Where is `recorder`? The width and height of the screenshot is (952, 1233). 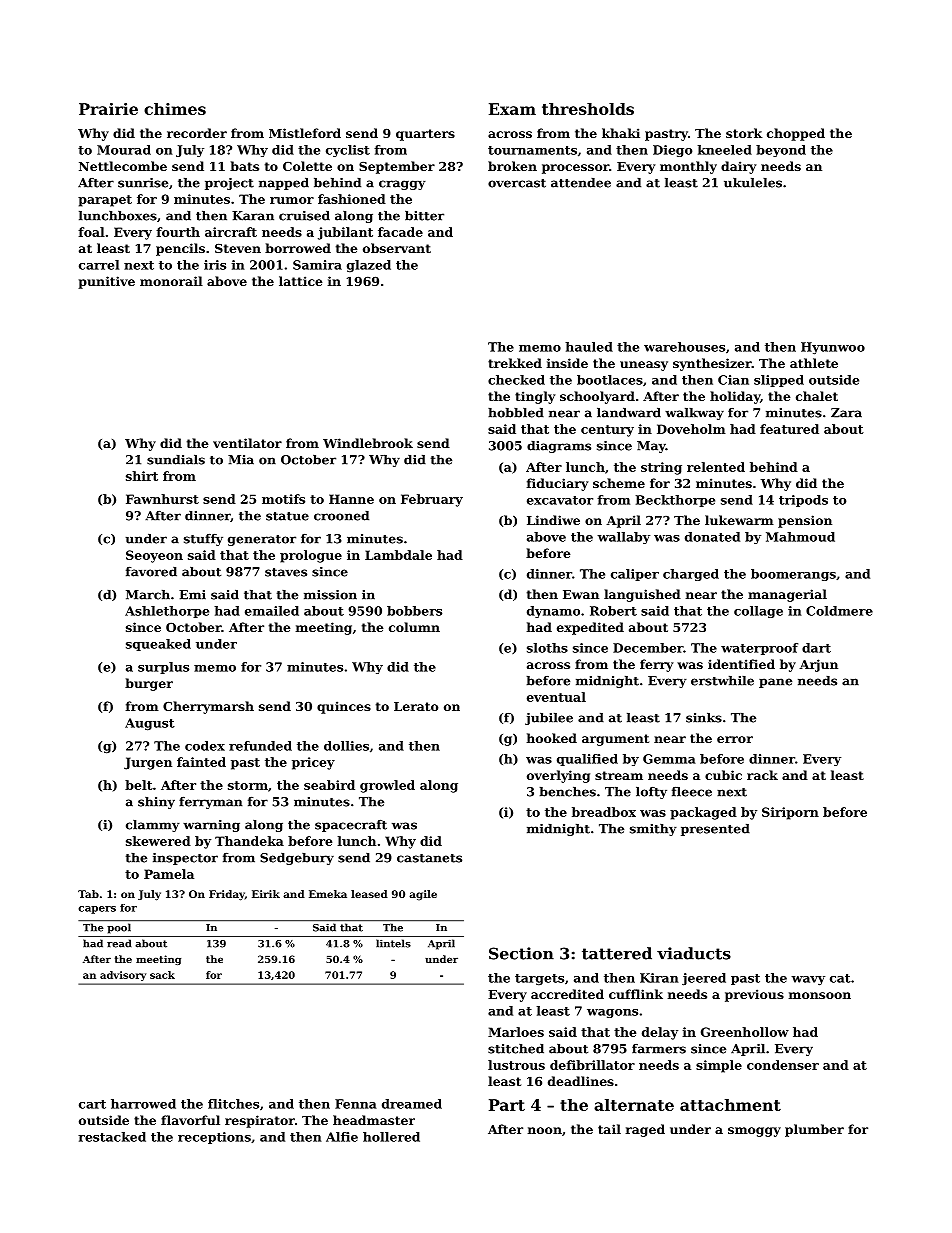 recorder is located at coordinates (197, 133).
